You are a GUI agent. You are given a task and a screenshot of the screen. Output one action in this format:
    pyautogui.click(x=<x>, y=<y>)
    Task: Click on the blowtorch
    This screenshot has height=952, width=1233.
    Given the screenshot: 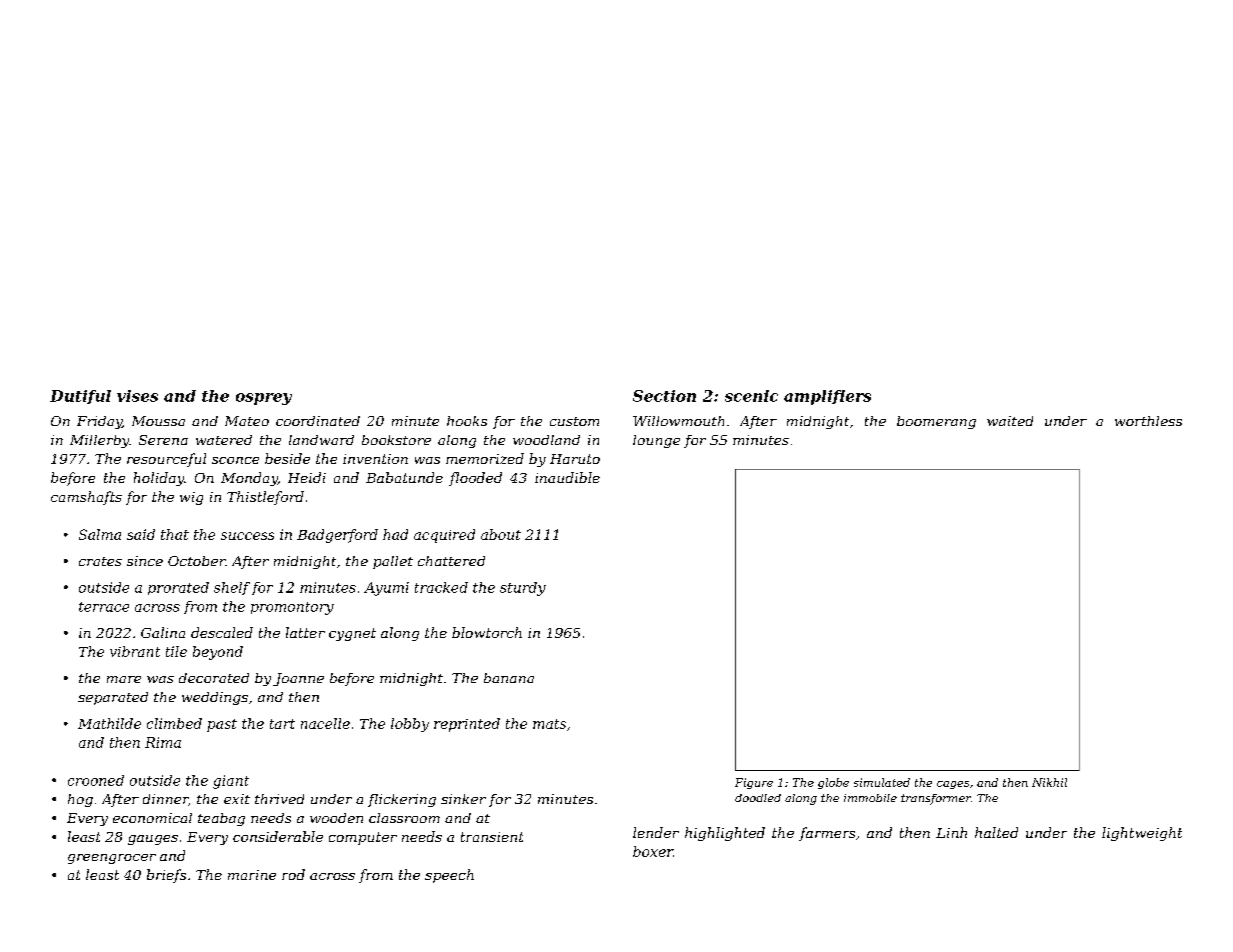 What is the action you would take?
    pyautogui.click(x=487, y=632)
